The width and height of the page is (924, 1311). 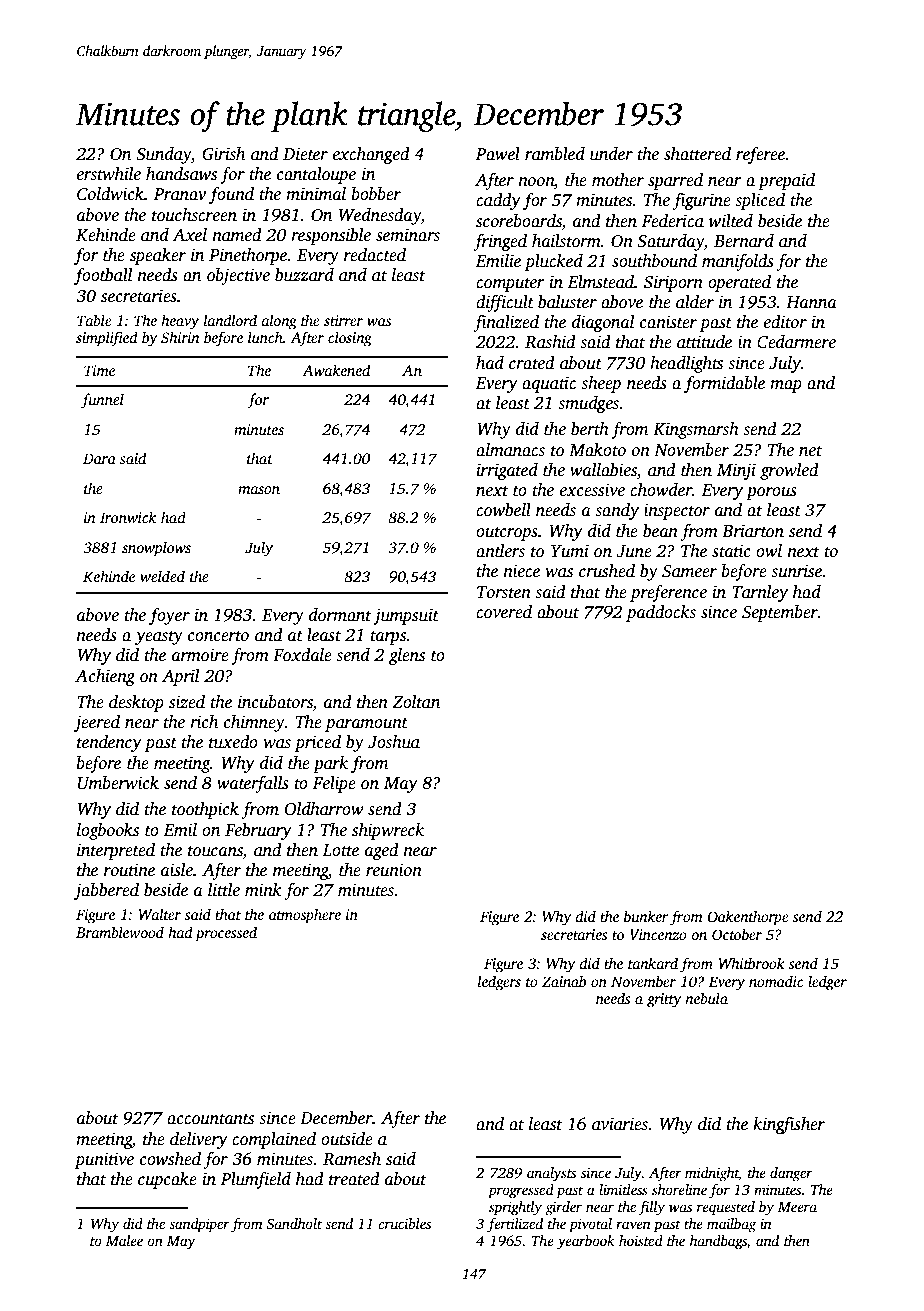 What do you see at coordinates (347, 1139) in the page?
I see `outside` at bounding box center [347, 1139].
